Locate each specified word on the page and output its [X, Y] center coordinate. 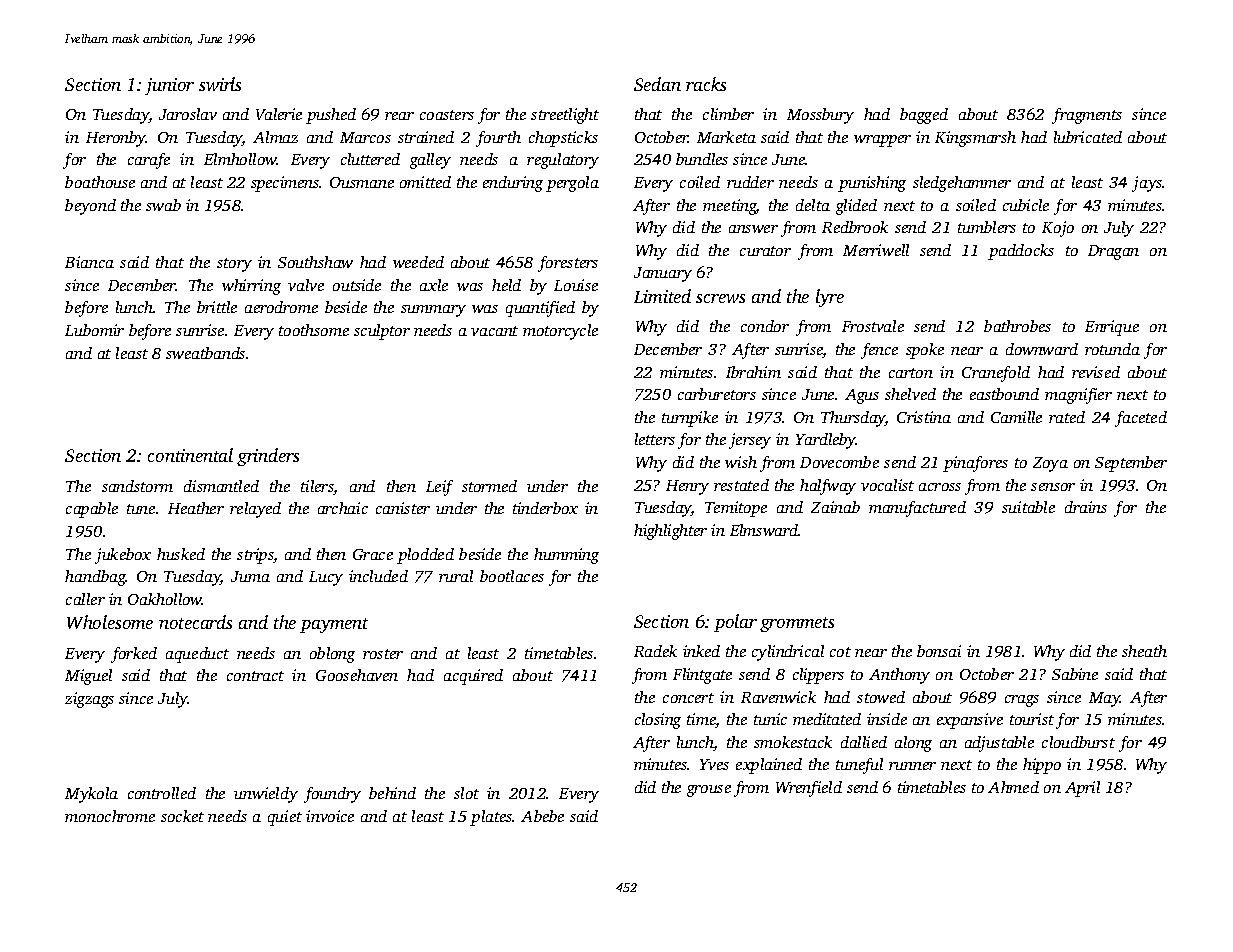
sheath [1144, 651]
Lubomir [94, 330]
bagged [924, 116]
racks [706, 84]
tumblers [987, 227]
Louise [576, 285]
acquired [473, 677]
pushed [331, 116]
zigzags [89, 700]
